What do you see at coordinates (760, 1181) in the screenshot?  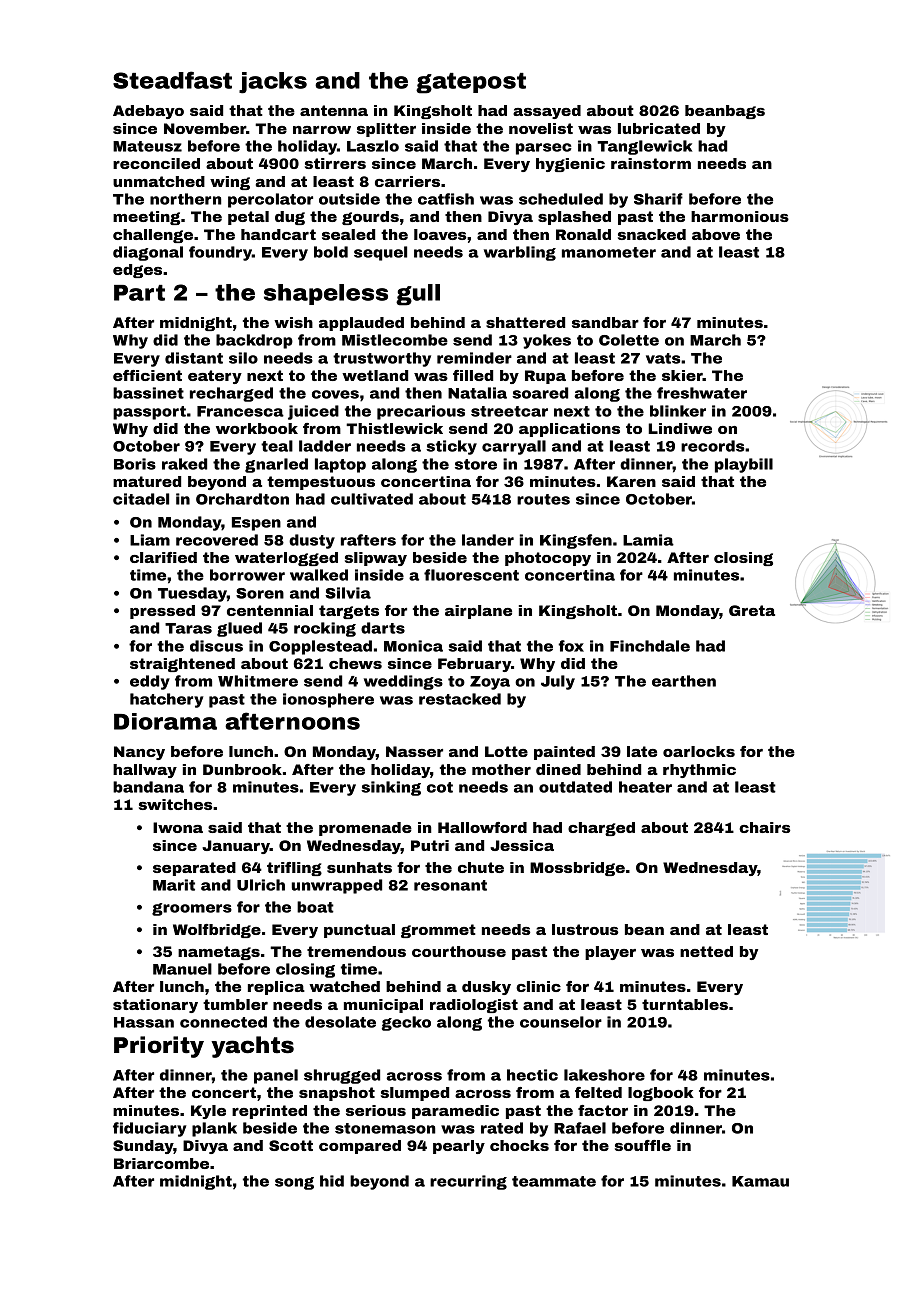 I see `Kamau` at bounding box center [760, 1181].
